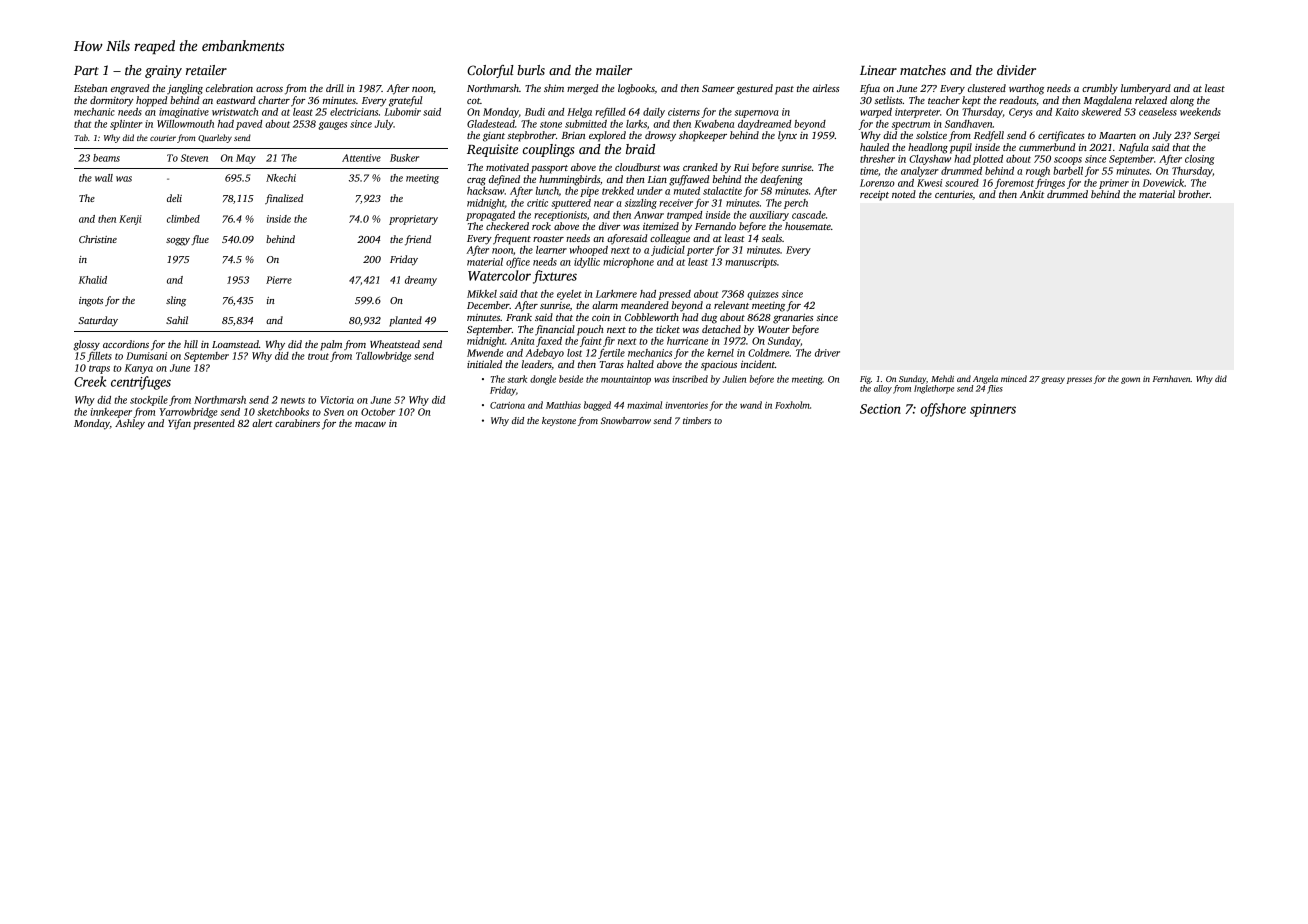 This document has height=924, width=1308. I want to click on divider, so click(1016, 70).
